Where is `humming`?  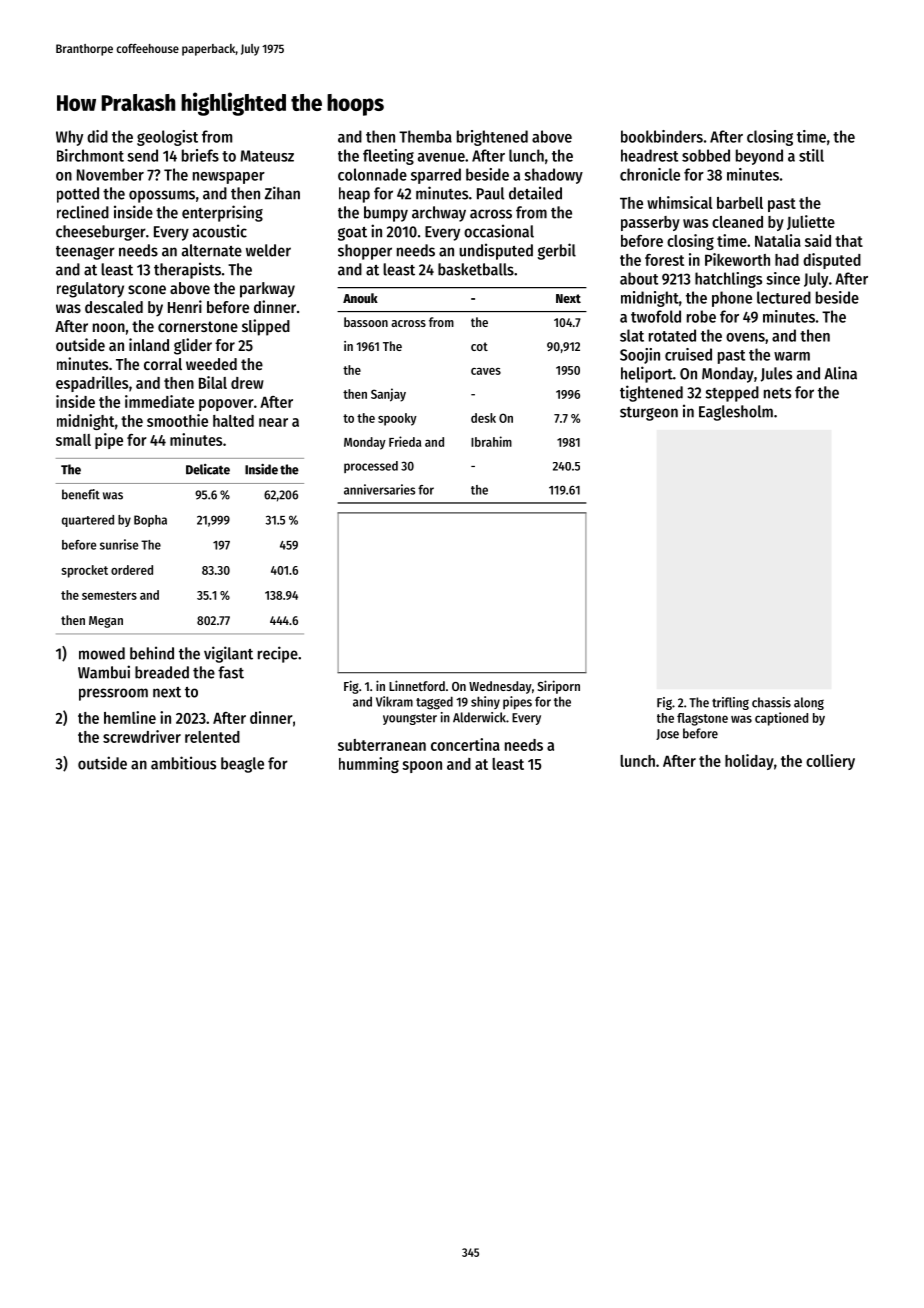
humming is located at coordinates (369, 765).
